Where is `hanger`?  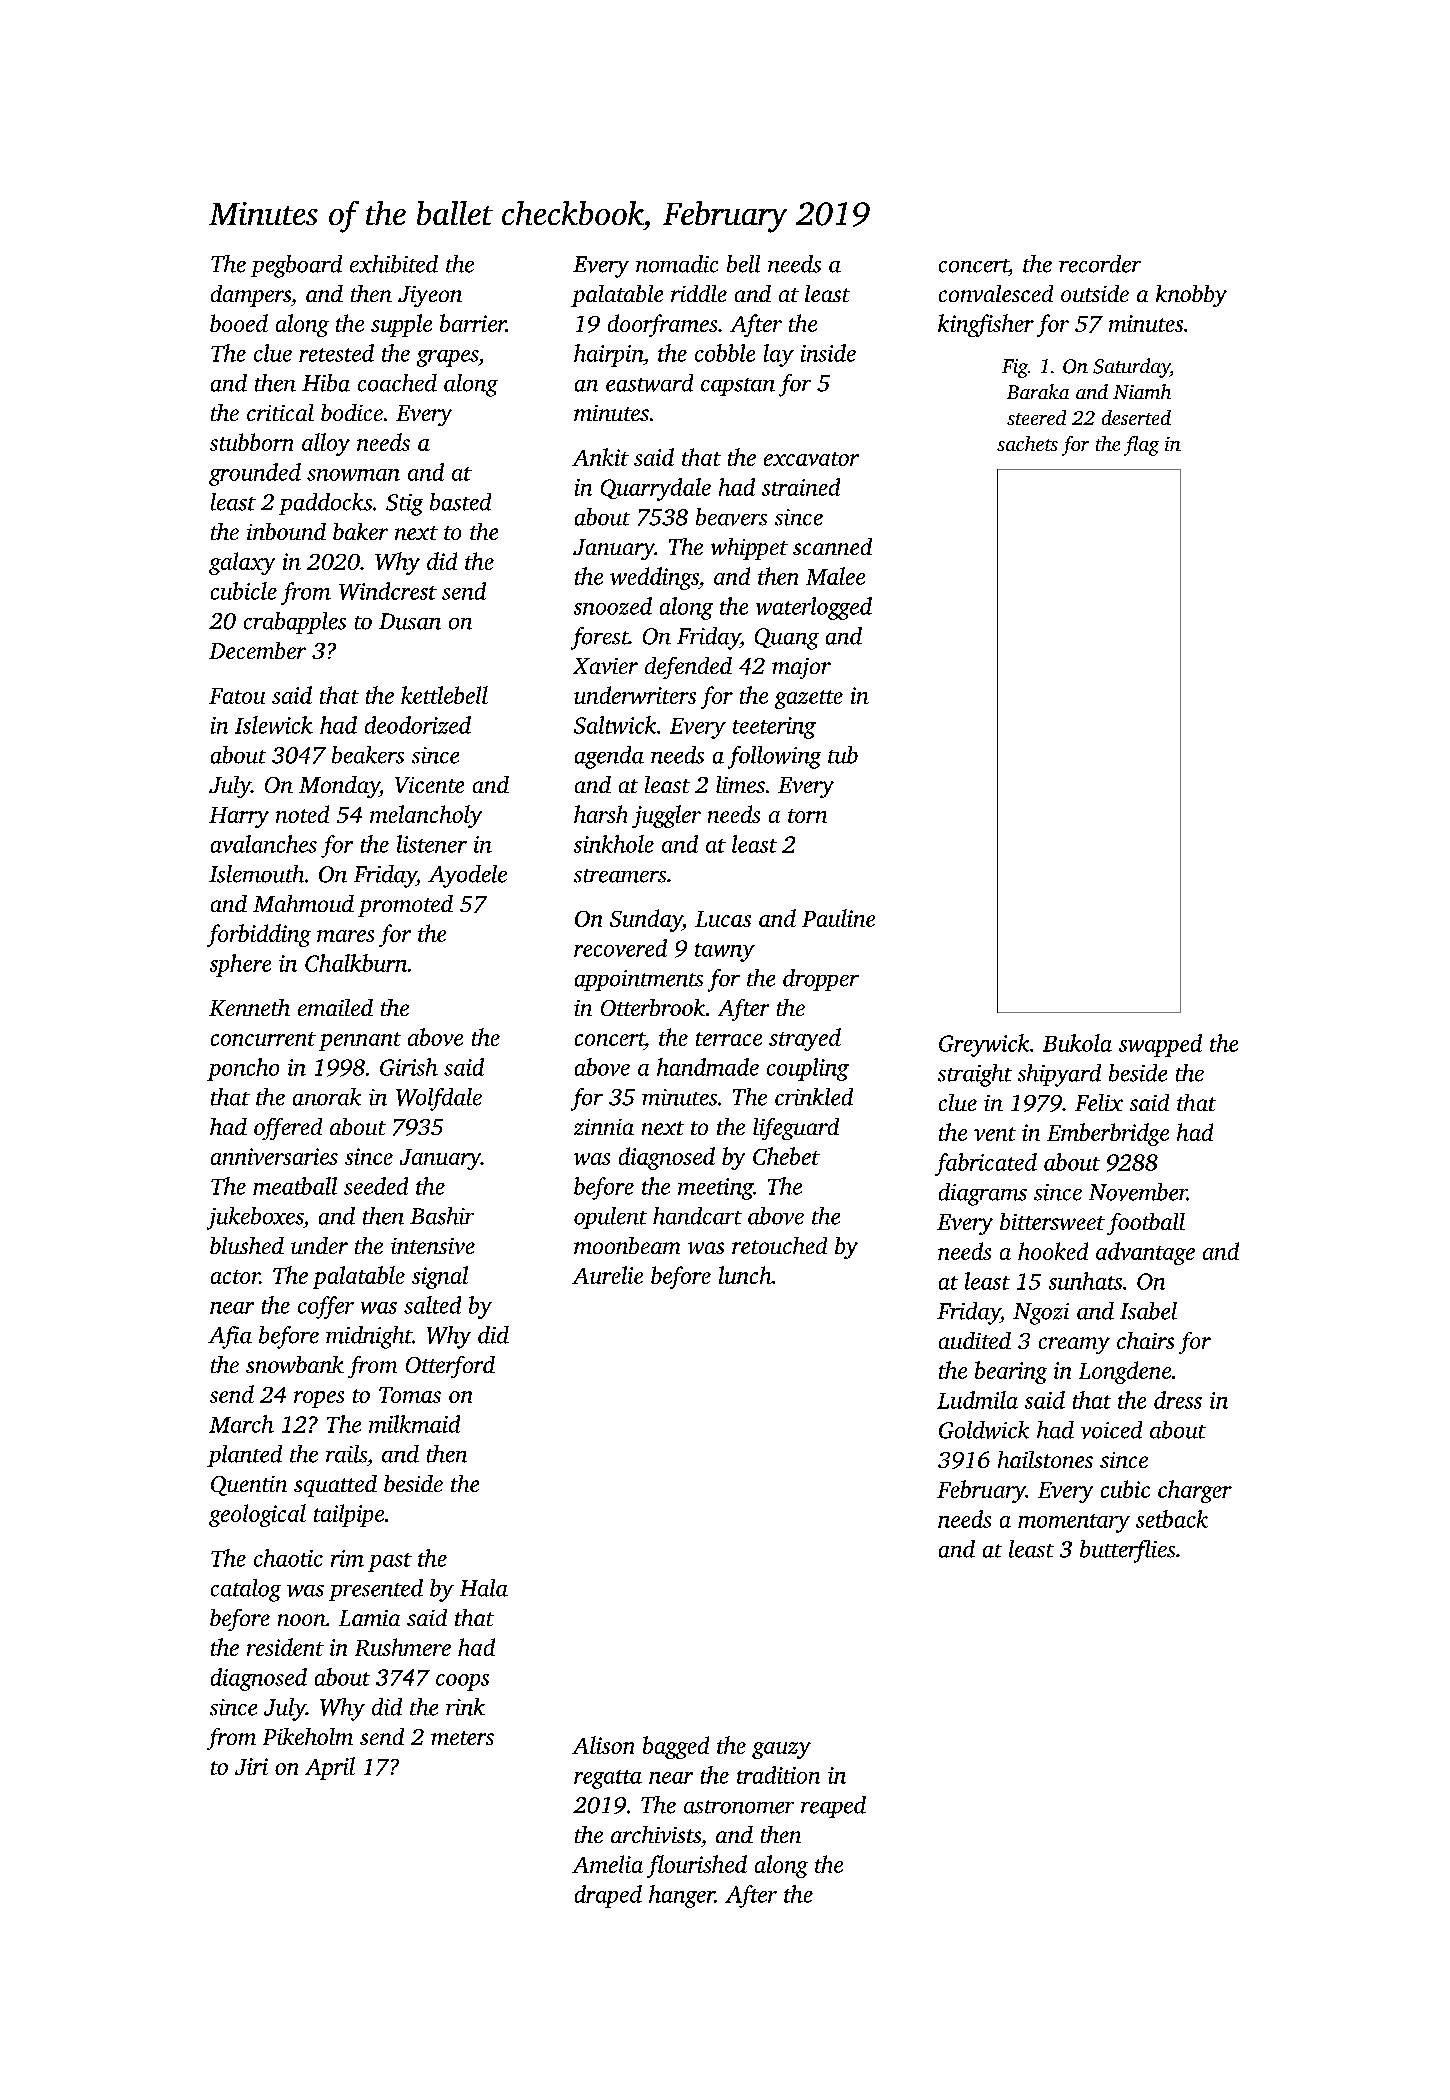
hanger is located at coordinates (682, 1896).
